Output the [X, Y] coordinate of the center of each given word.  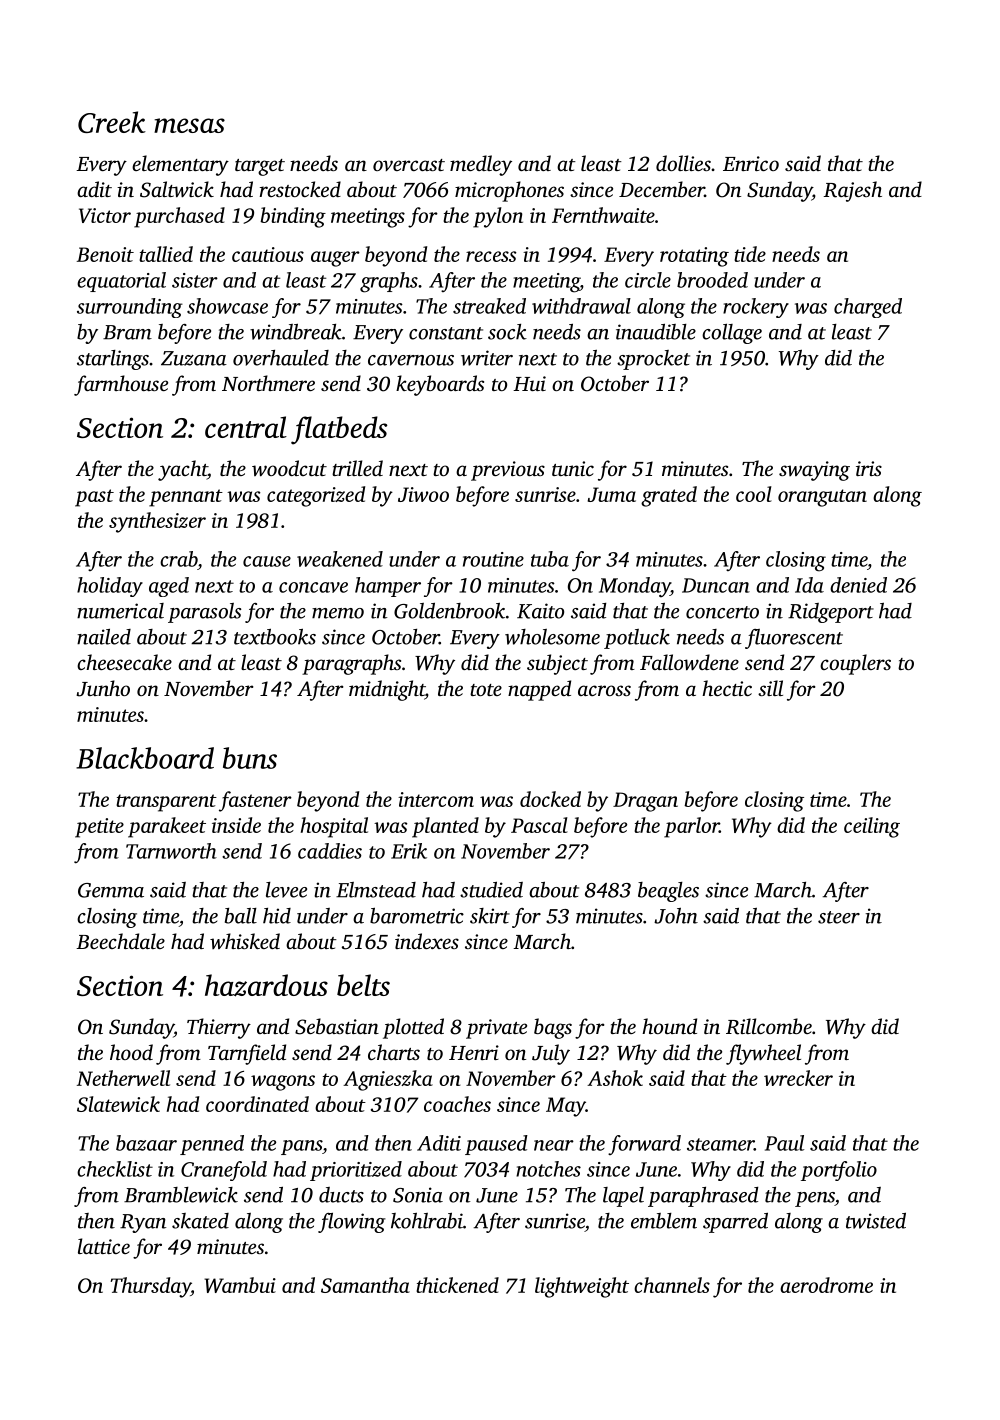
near [554, 1145]
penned [212, 1145]
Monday [634, 587]
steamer [720, 1144]
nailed [104, 637]
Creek [112, 122]
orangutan [822, 498]
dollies [683, 163]
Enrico [751, 163]
